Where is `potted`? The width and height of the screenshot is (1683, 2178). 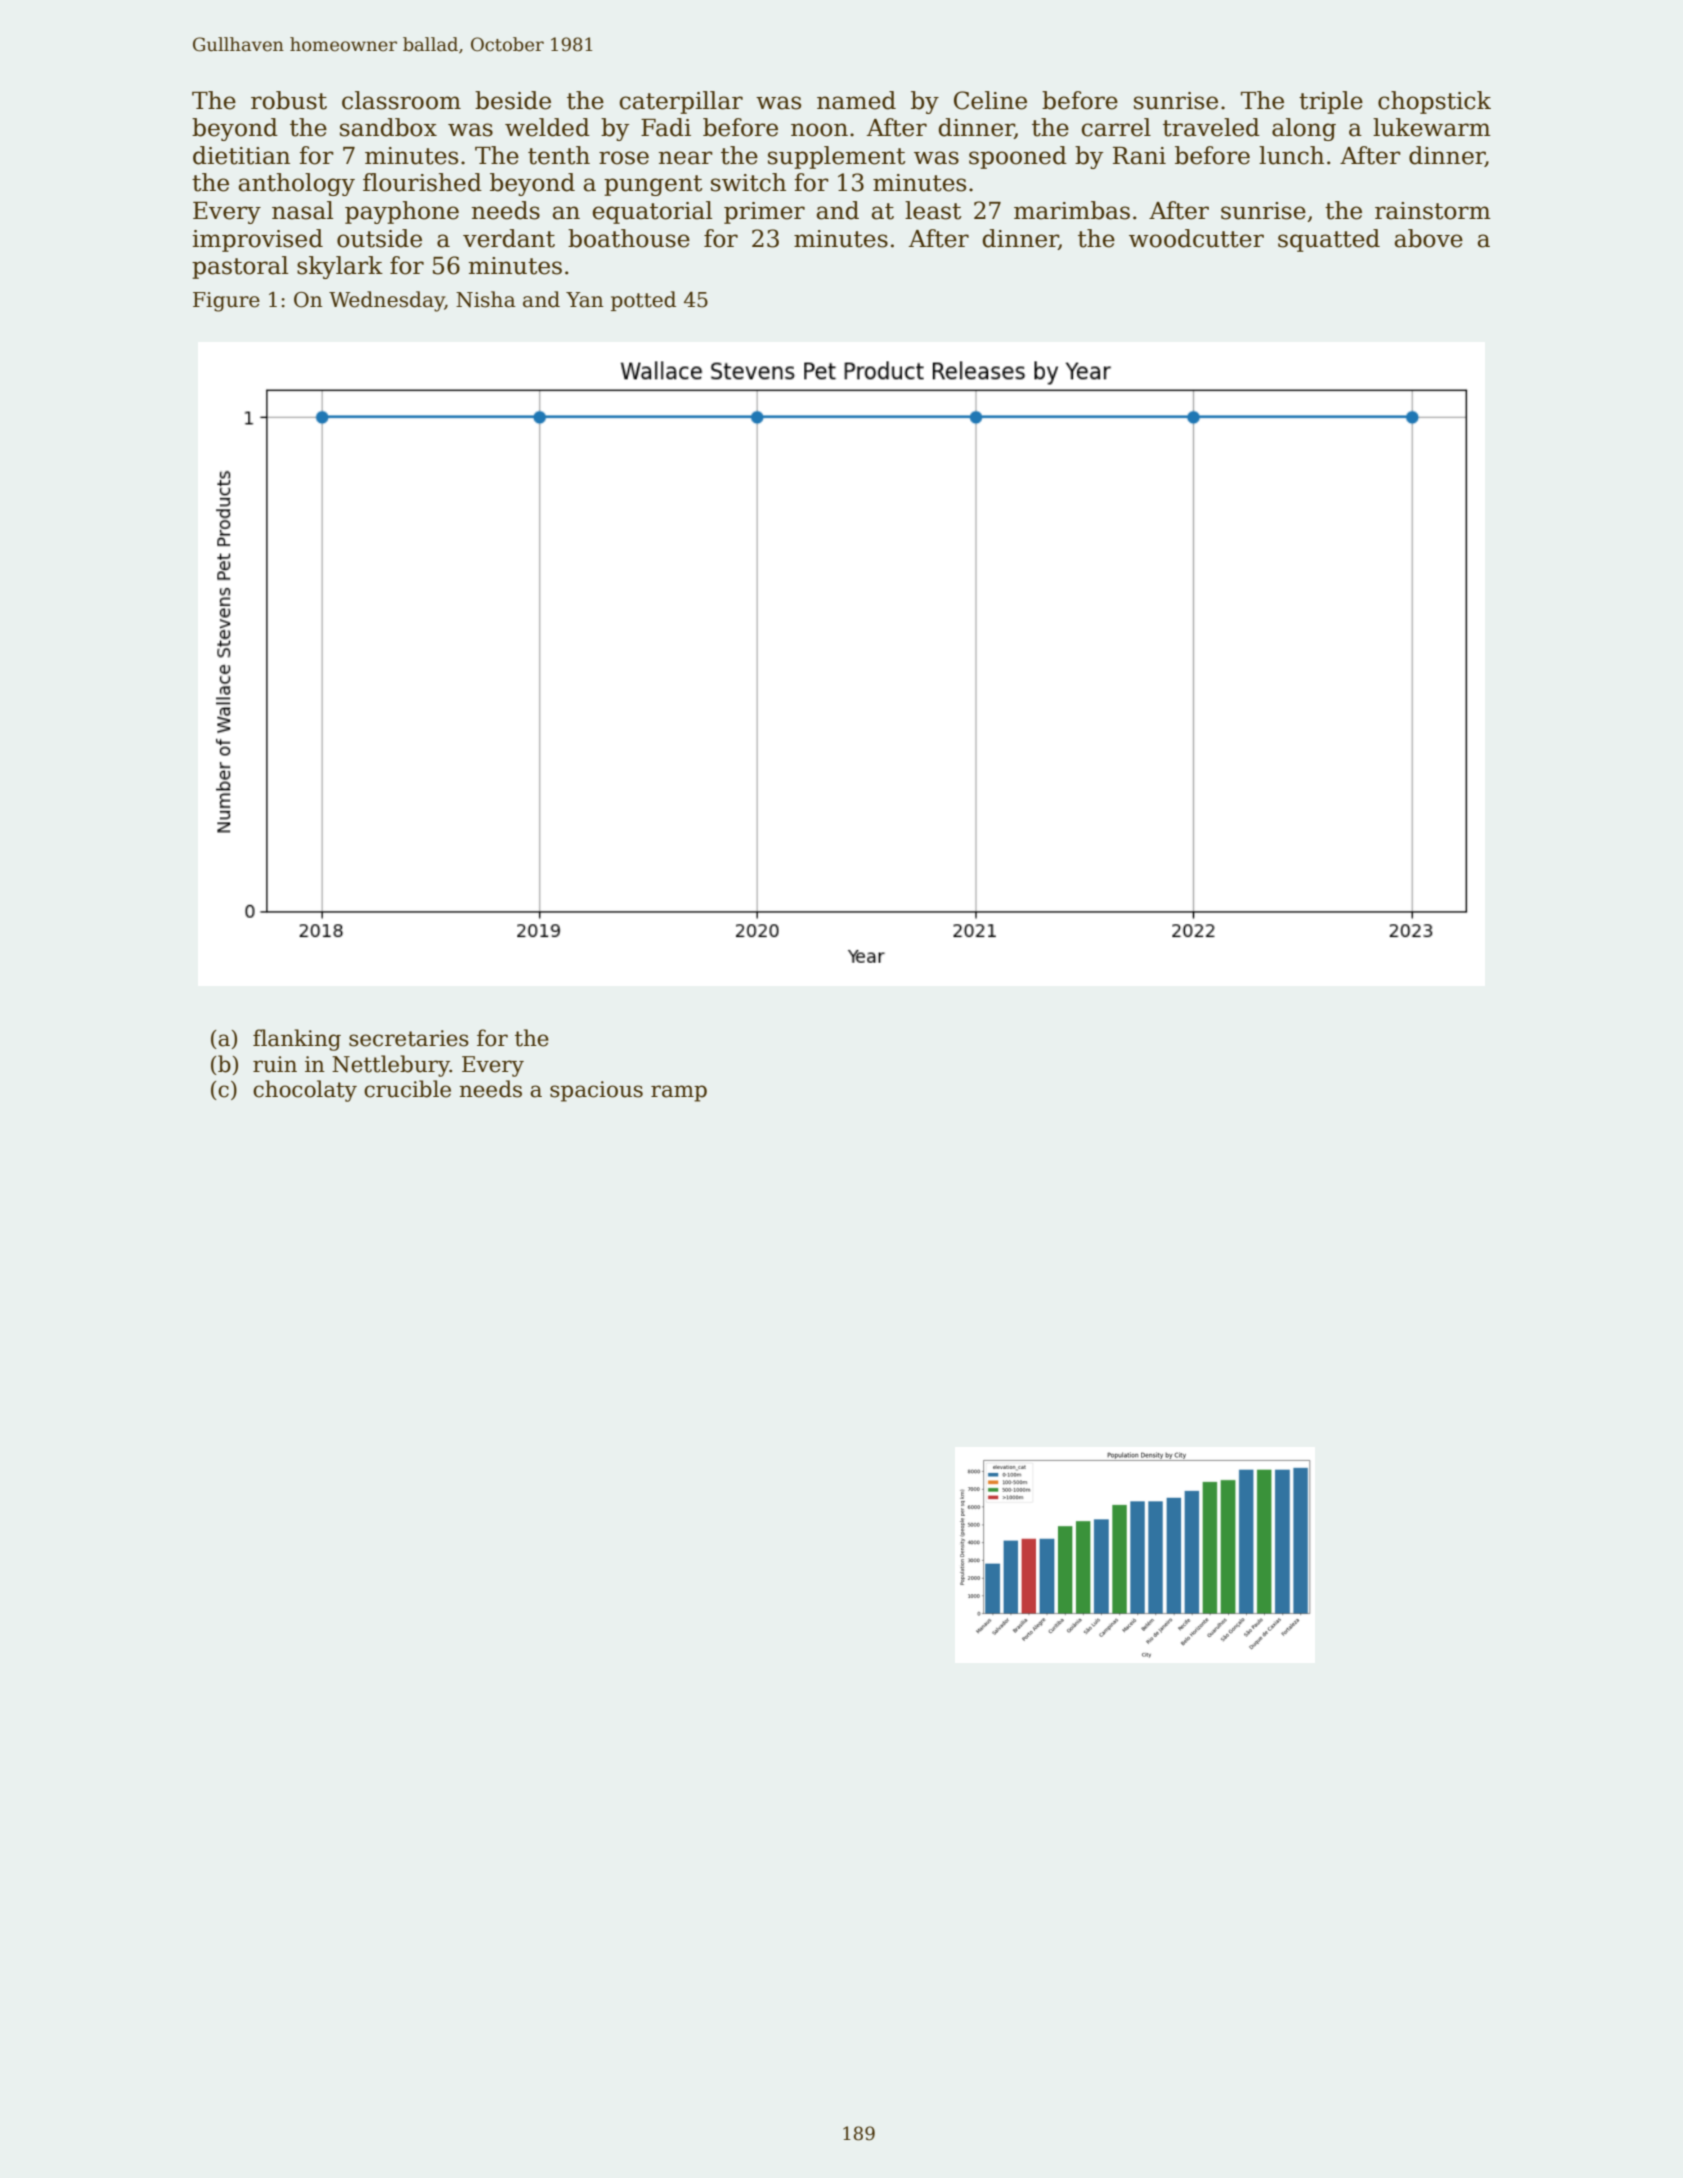
potted is located at coordinates (643, 301).
